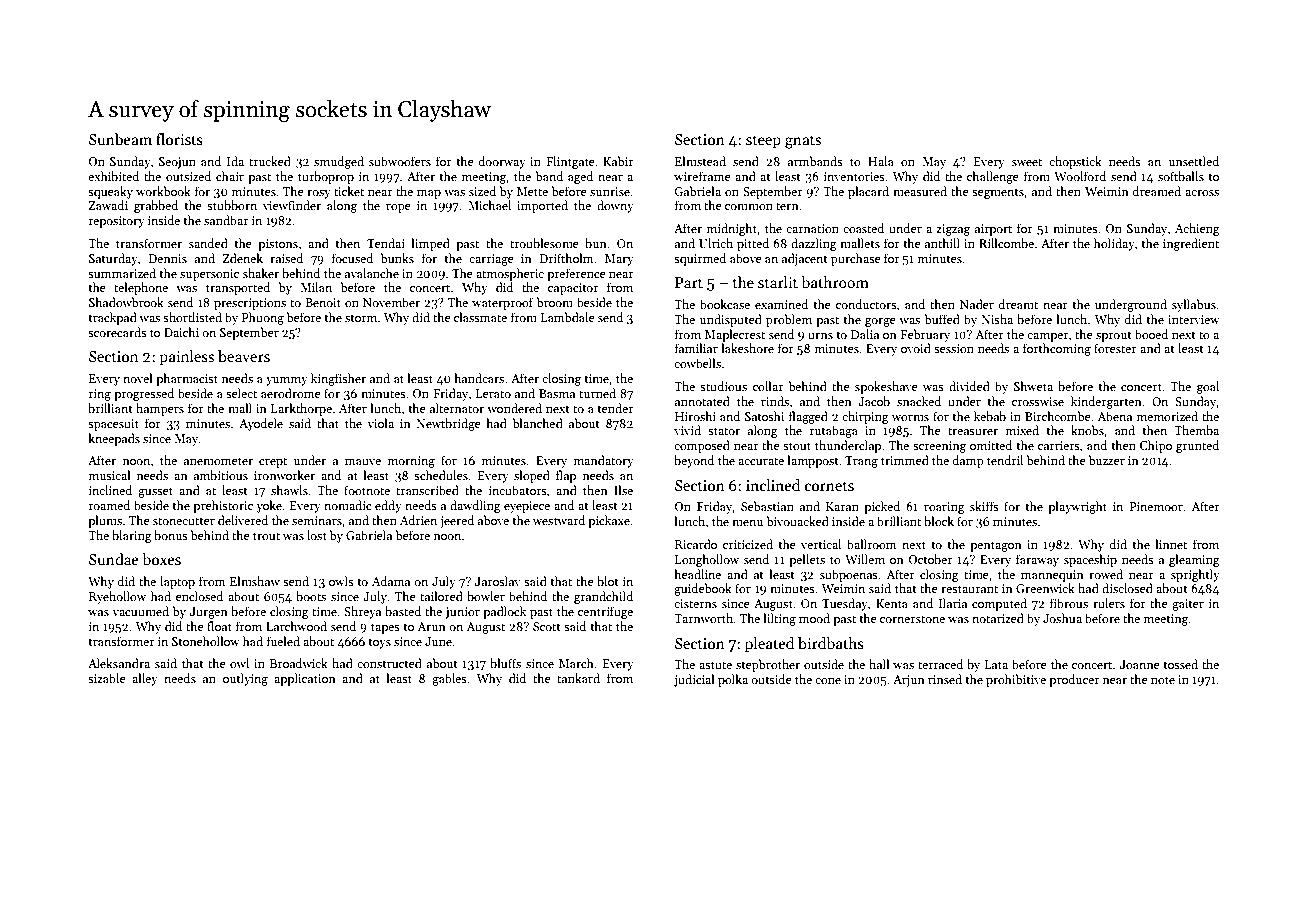 The height and width of the document is (924, 1308). I want to click on steep, so click(763, 141).
